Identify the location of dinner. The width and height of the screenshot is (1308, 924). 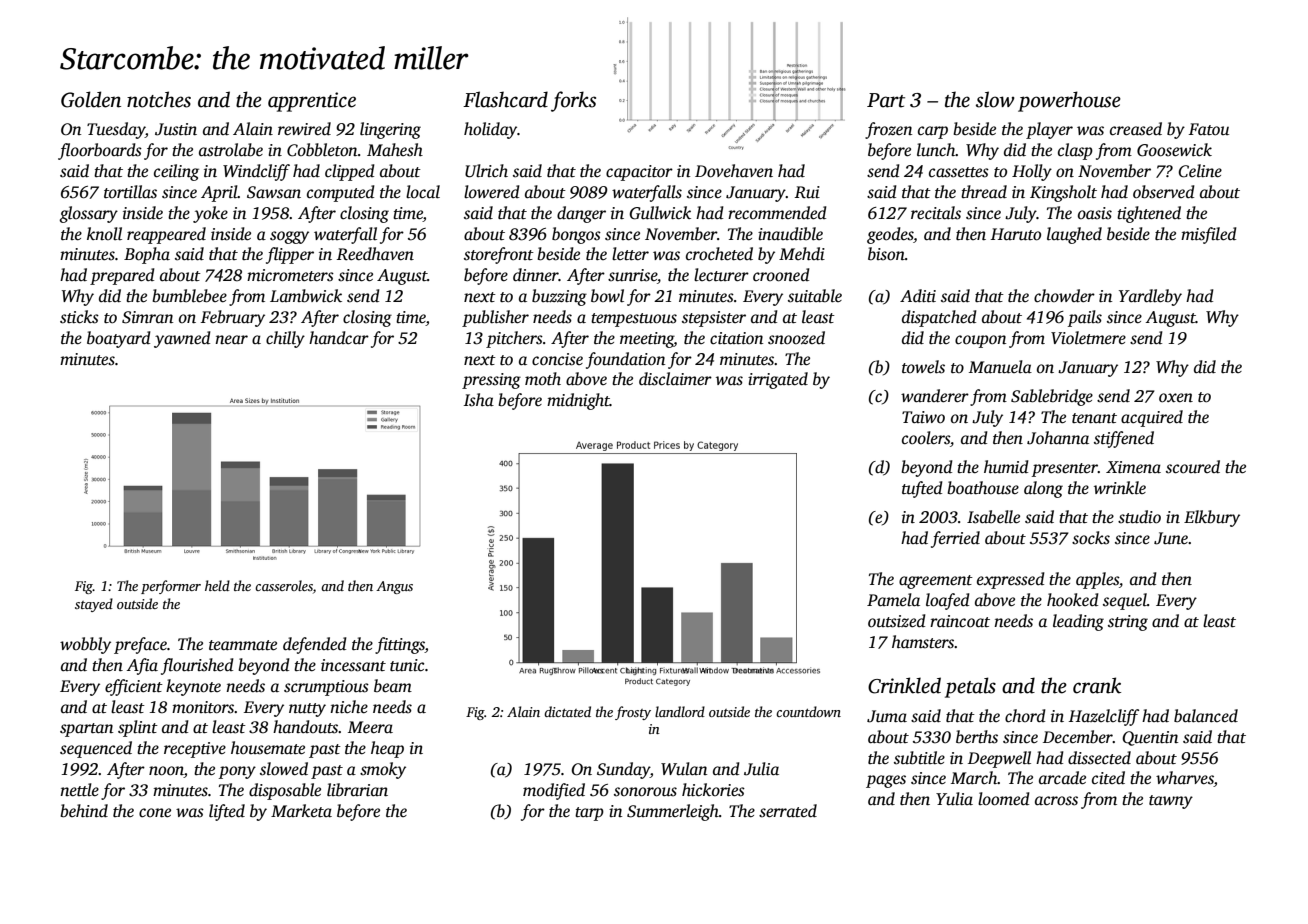
(536, 275).
